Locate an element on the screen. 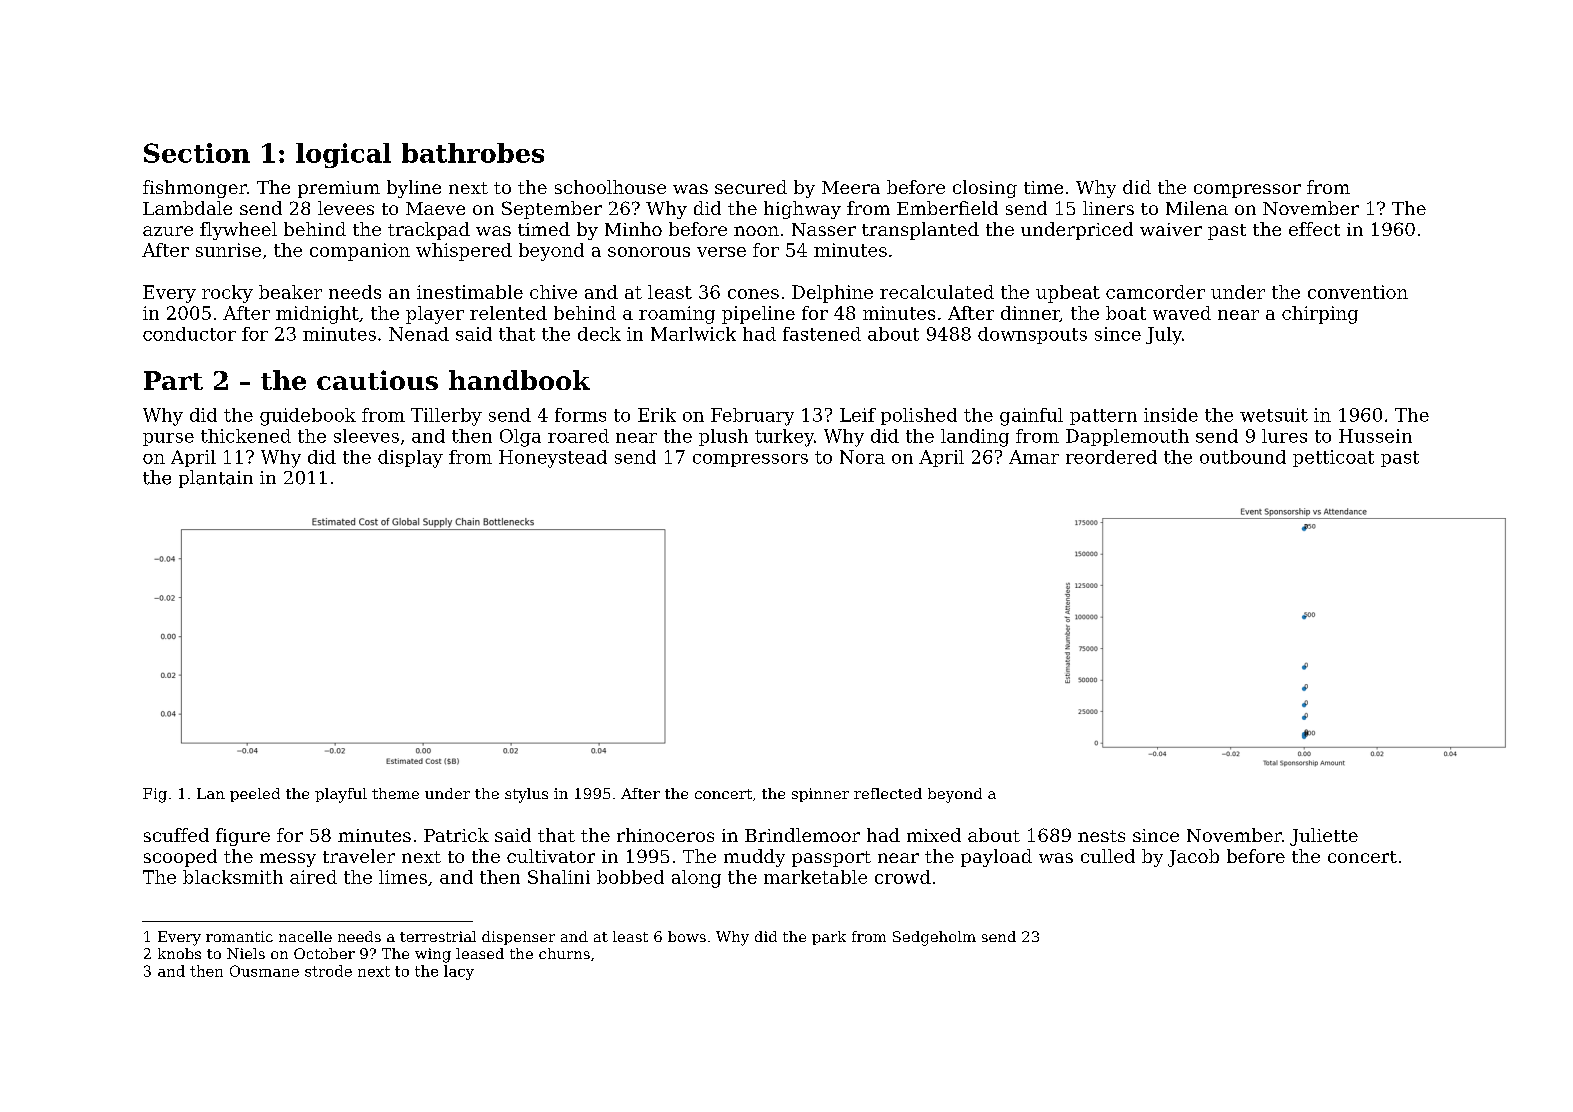 The image size is (1573, 1112). inestimable is located at coordinates (470, 292).
